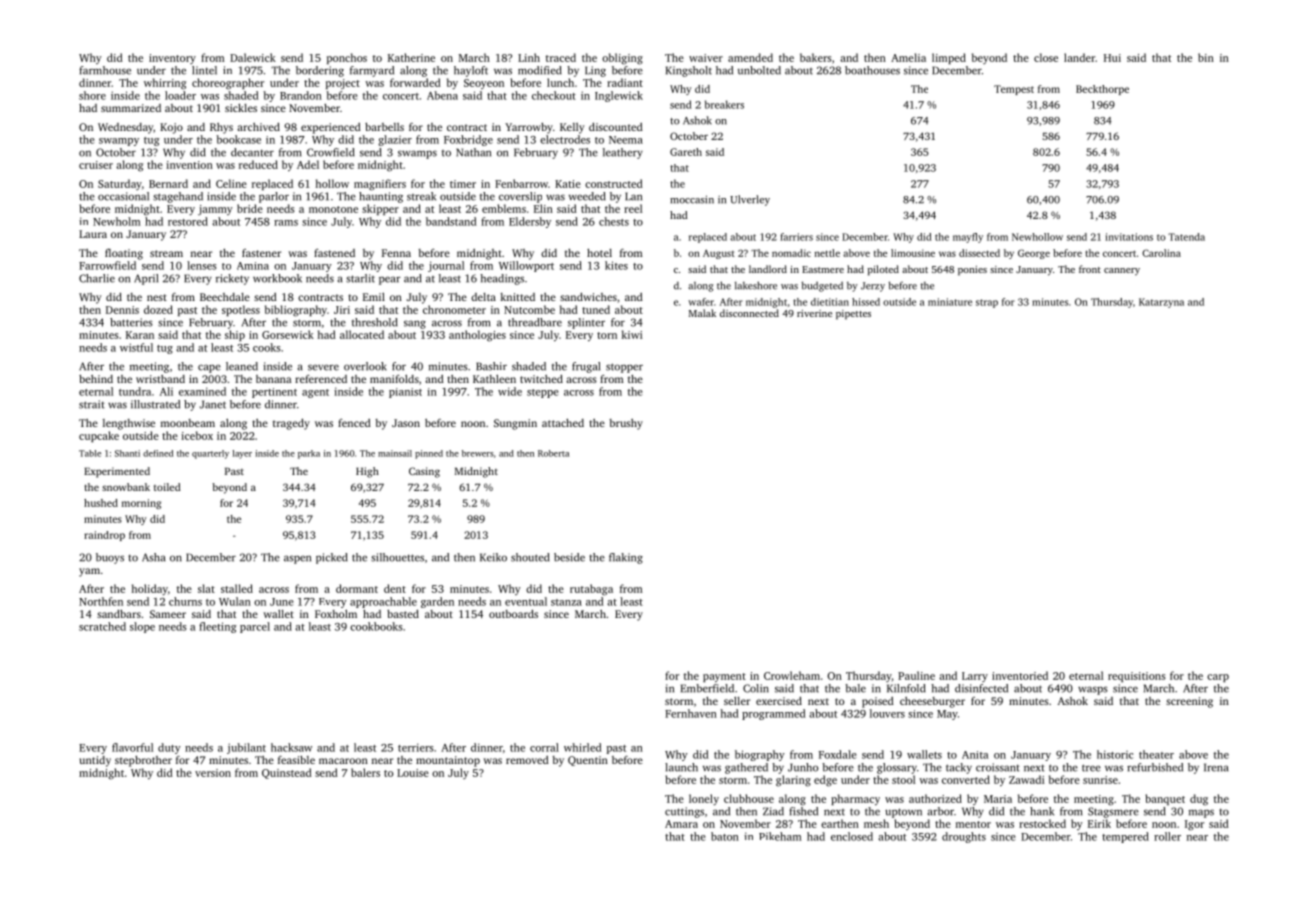  I want to click on ponchos, so click(347, 58).
